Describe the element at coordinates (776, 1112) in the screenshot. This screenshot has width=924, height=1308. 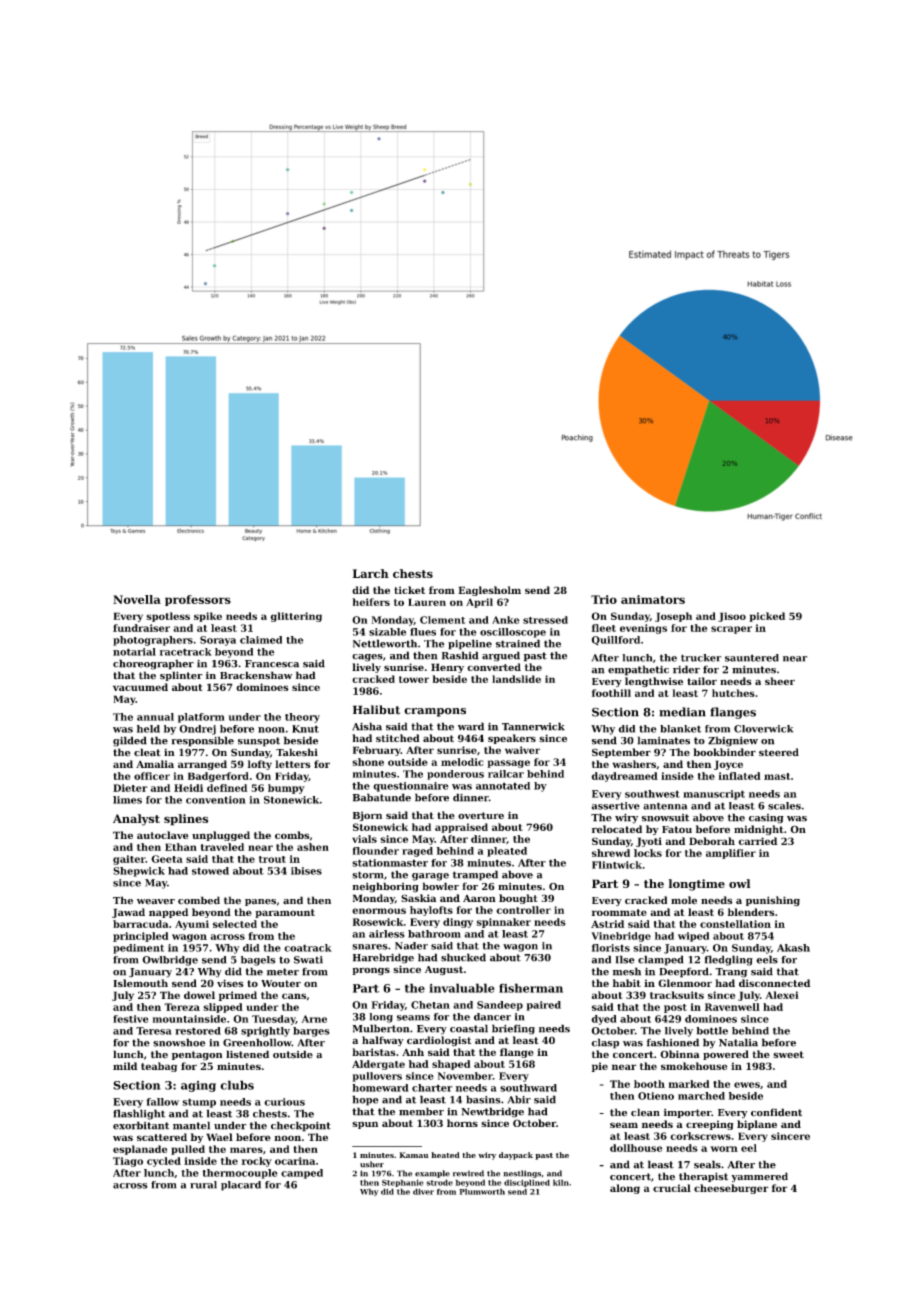
I see `confident` at that location.
